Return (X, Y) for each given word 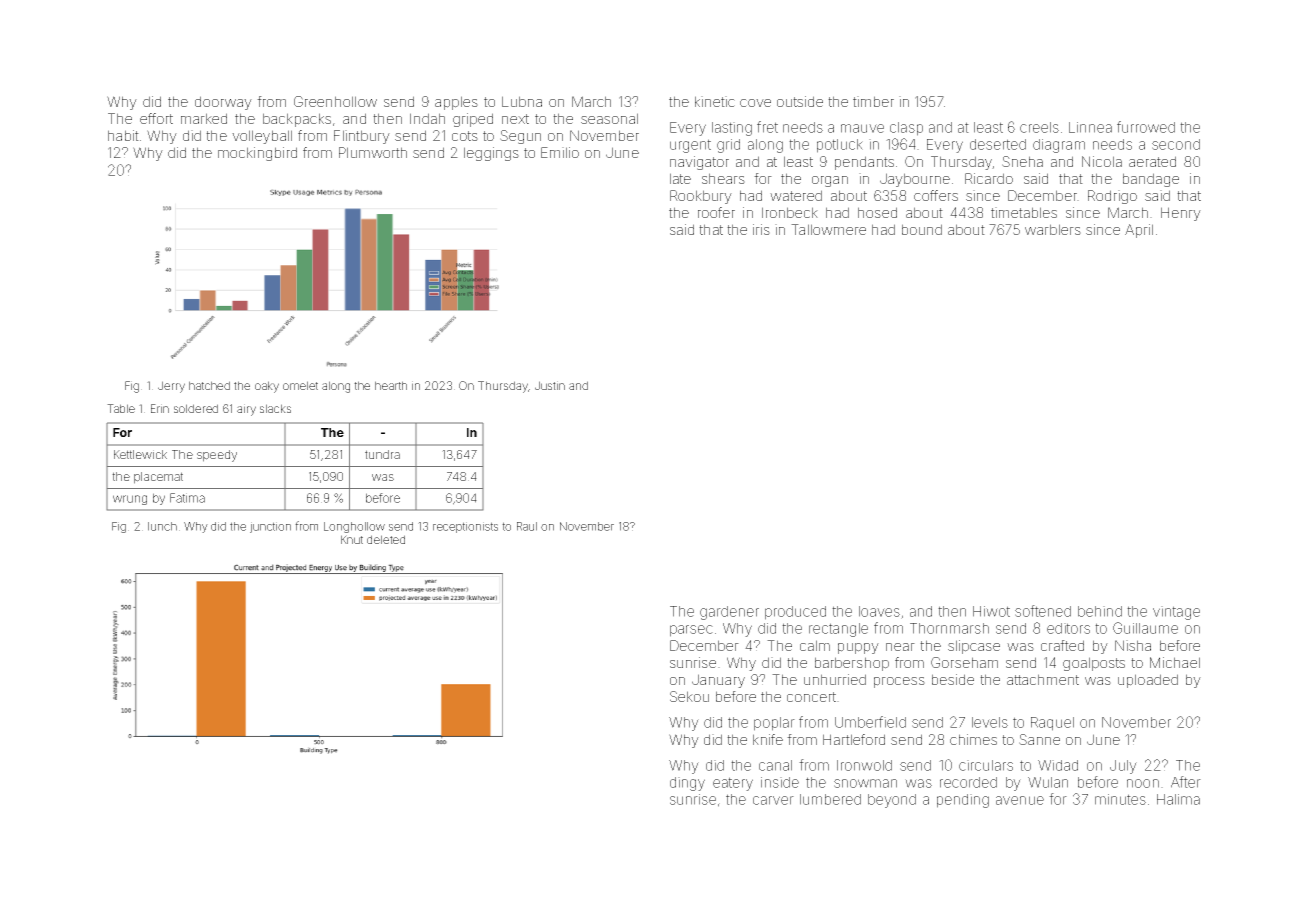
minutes (1120, 799)
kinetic (715, 101)
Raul (527, 526)
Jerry (171, 387)
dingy (687, 784)
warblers (1053, 229)
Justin (550, 385)
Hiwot (991, 611)
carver (773, 800)
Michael (1175, 662)
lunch (162, 526)
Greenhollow (335, 101)
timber (873, 101)
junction (270, 527)
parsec (691, 631)
